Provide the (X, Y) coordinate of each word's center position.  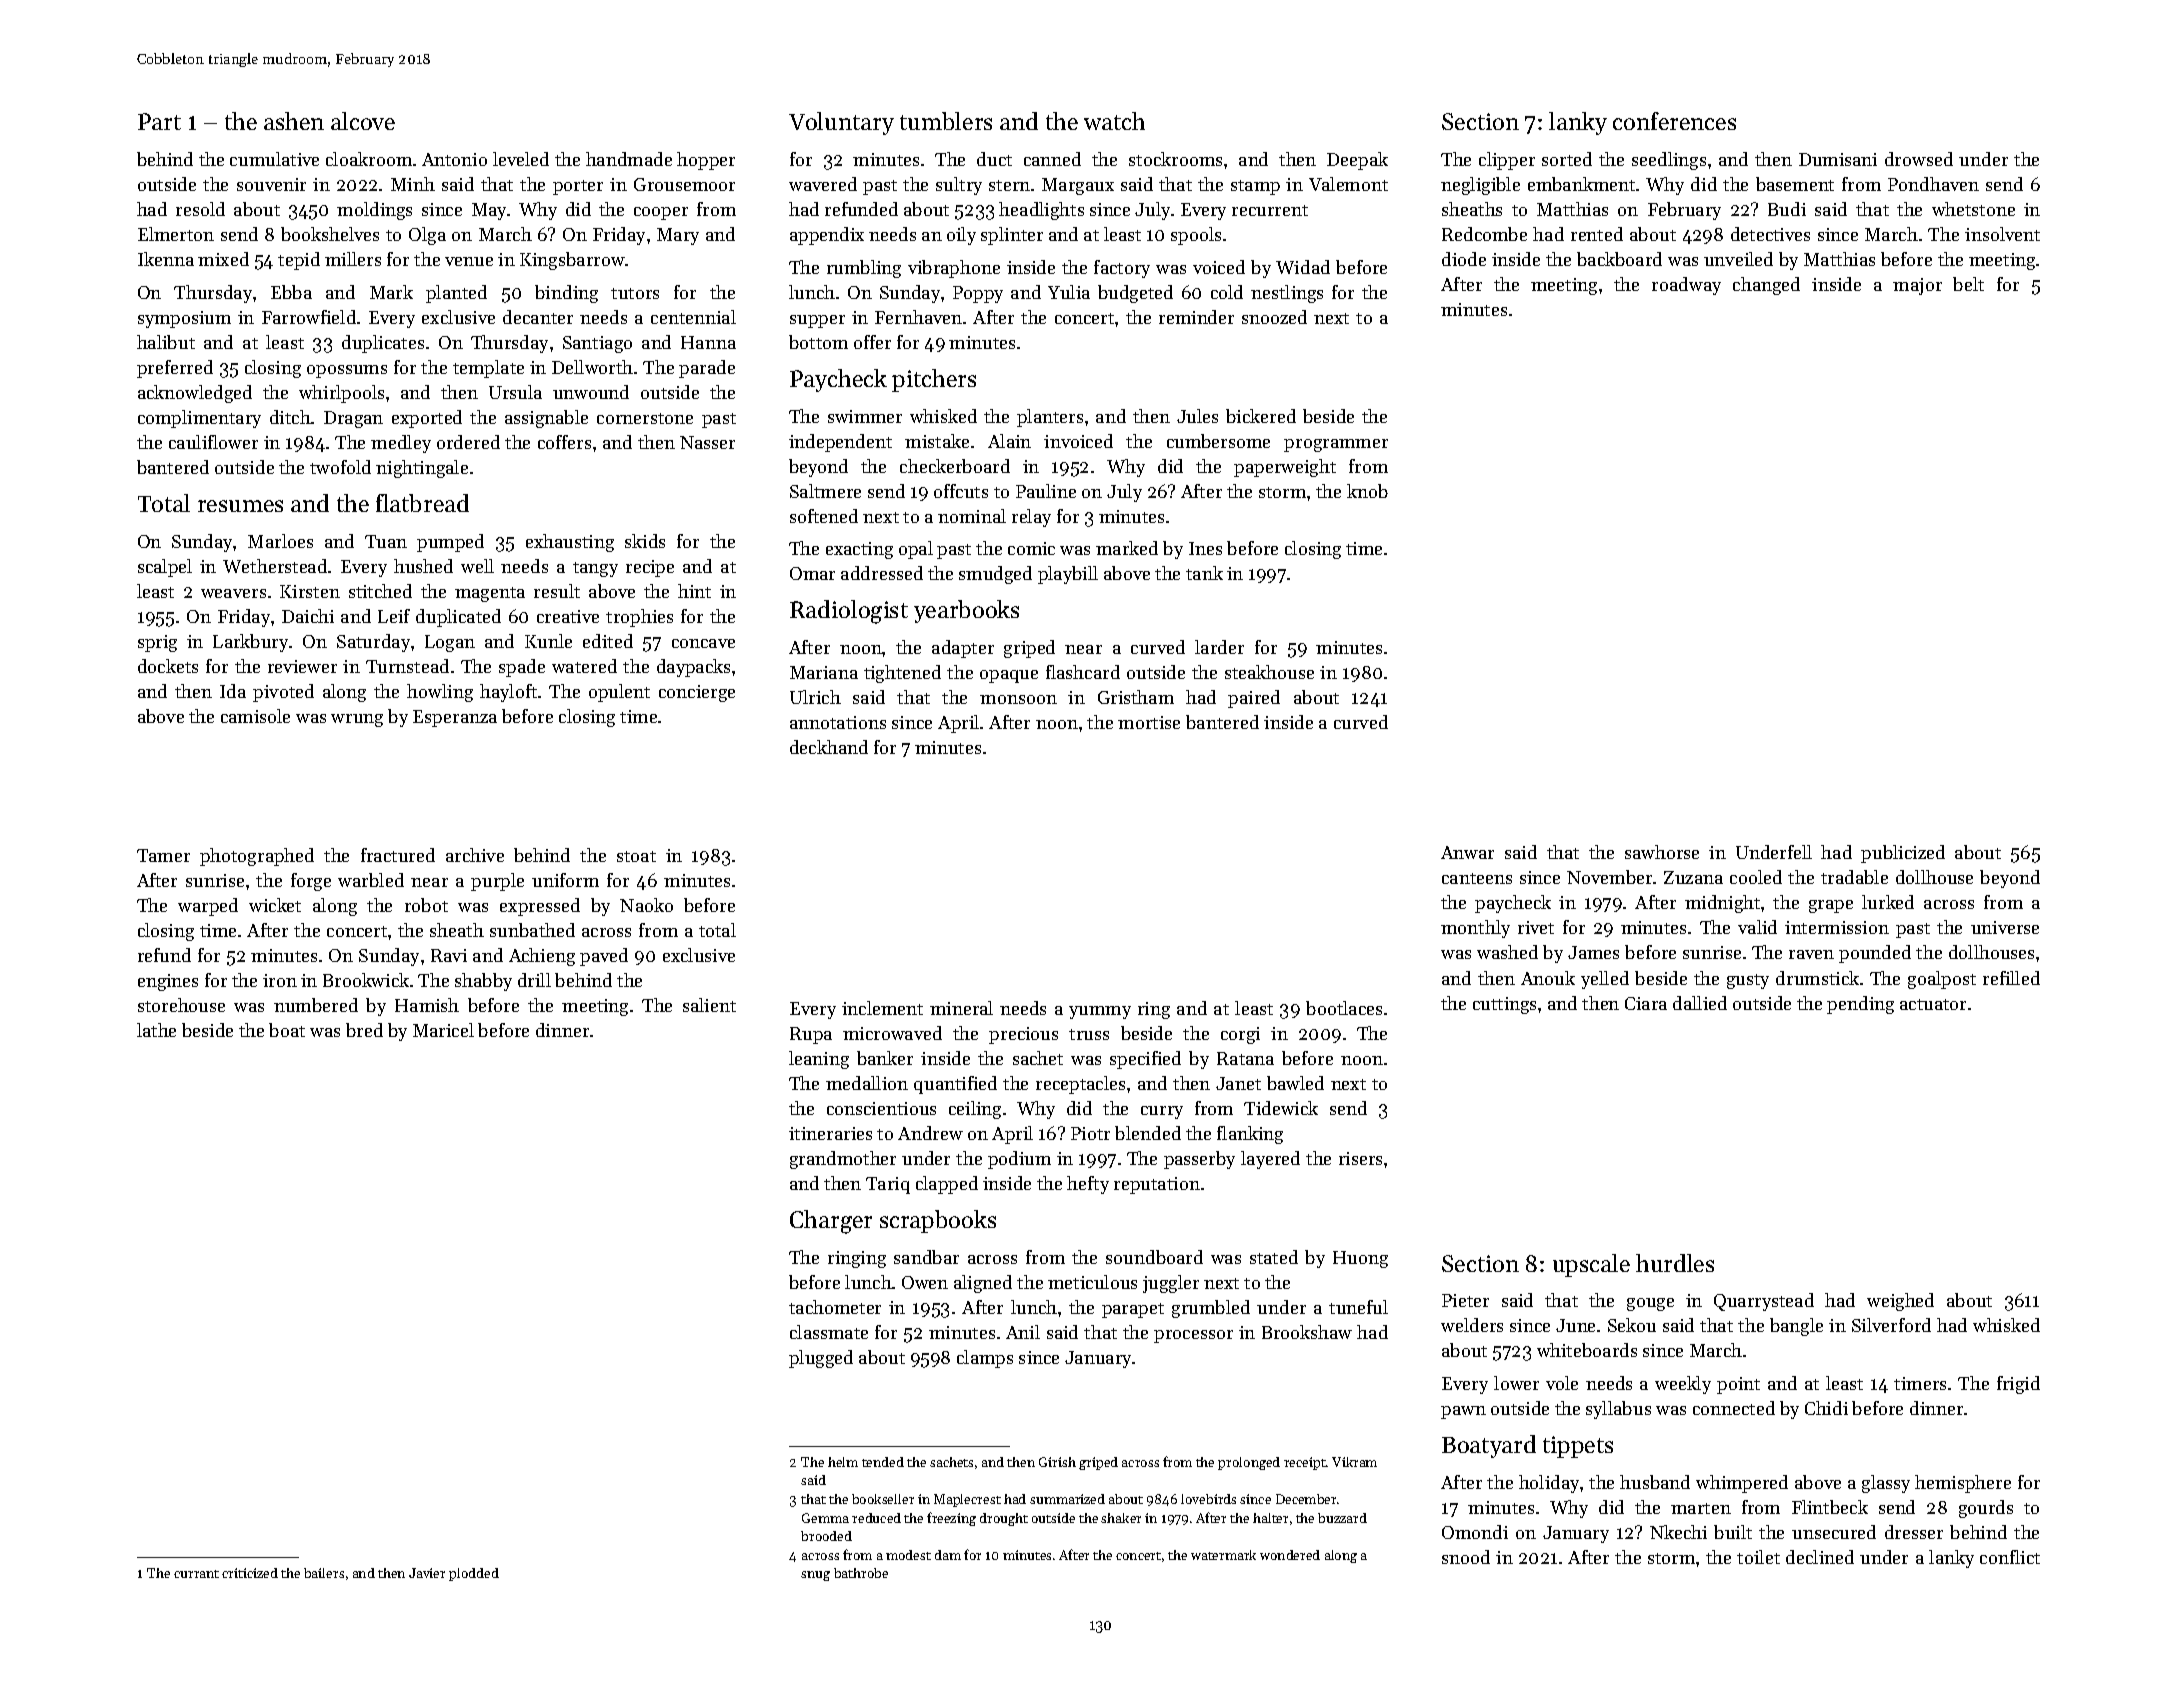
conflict (2010, 1557)
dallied (1700, 1003)
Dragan (353, 419)
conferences (1674, 121)
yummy (1100, 1012)
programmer (1336, 445)
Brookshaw (1307, 1332)
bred (364, 1030)
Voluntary (841, 123)
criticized (250, 1573)
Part (159, 121)
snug (815, 1576)
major (1917, 286)
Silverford (1891, 1325)
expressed (540, 907)
